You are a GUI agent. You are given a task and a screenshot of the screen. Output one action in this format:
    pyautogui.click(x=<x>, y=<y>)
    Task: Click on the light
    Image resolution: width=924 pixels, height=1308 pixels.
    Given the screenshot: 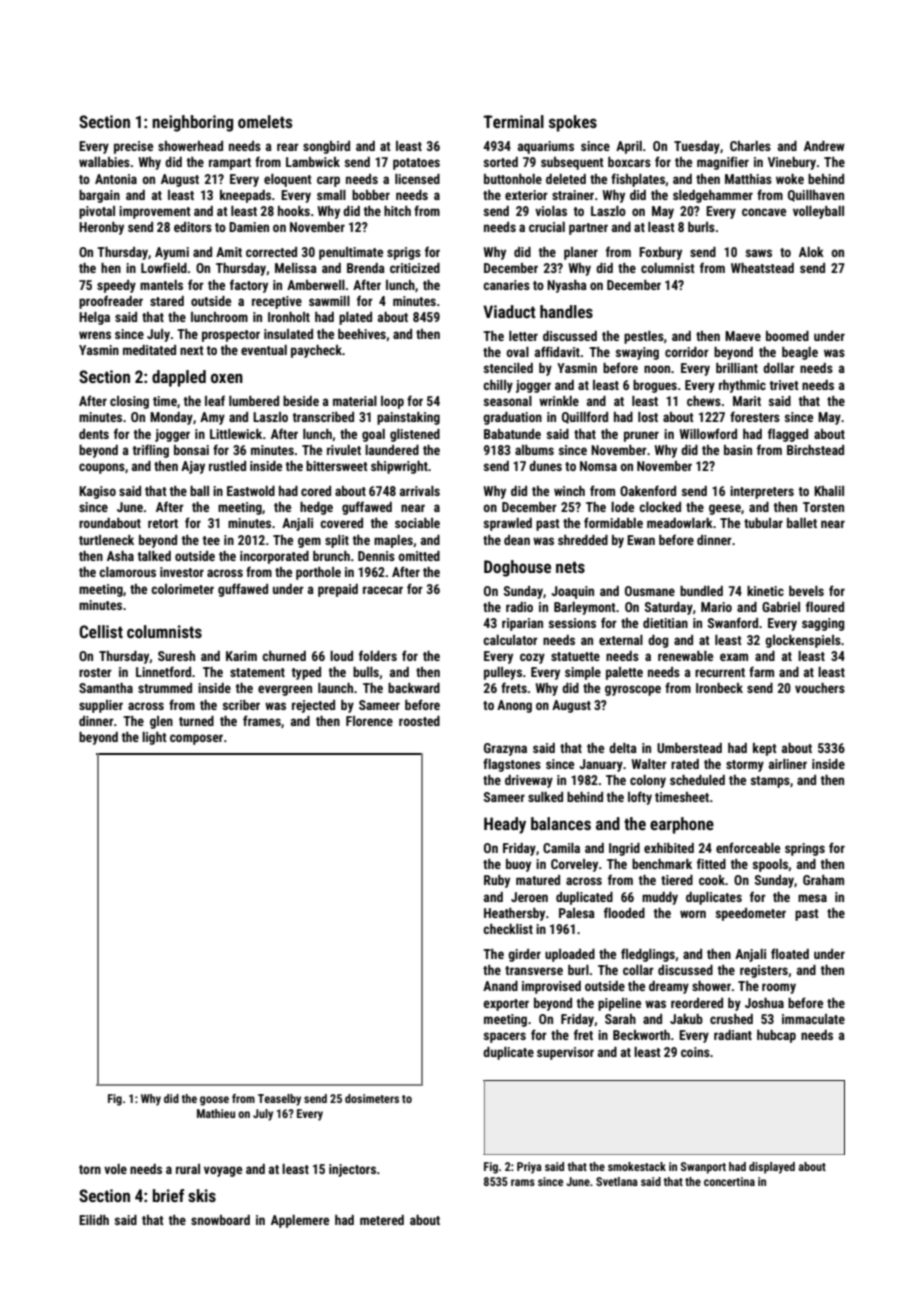 What is the action you would take?
    pyautogui.click(x=154, y=738)
